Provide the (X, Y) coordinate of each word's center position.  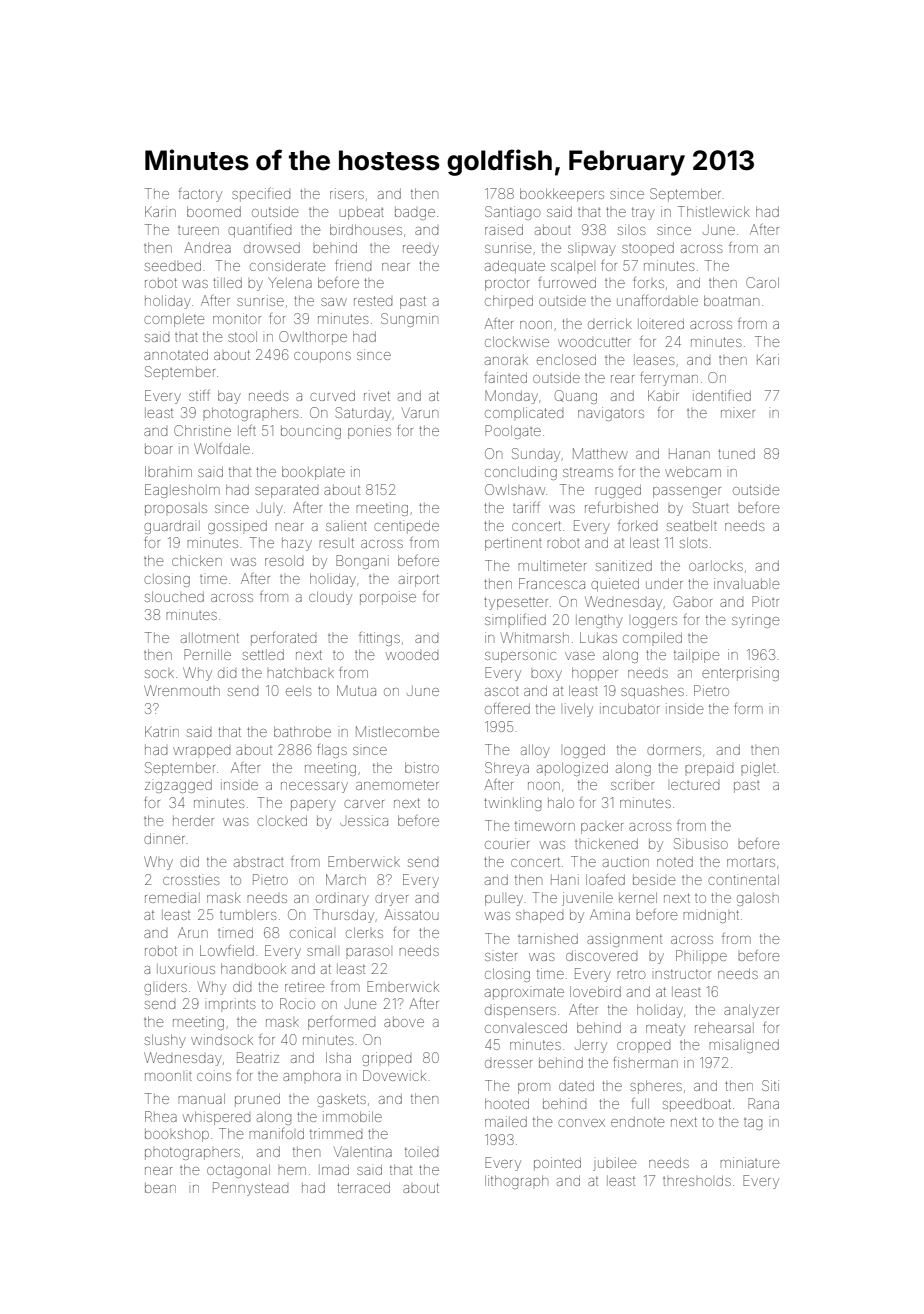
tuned (736, 454)
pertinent (513, 544)
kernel (638, 897)
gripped (387, 1059)
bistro (422, 767)
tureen (198, 230)
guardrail (172, 527)
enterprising (740, 674)
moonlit (168, 1076)
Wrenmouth (182, 690)
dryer (391, 899)
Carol (762, 282)
